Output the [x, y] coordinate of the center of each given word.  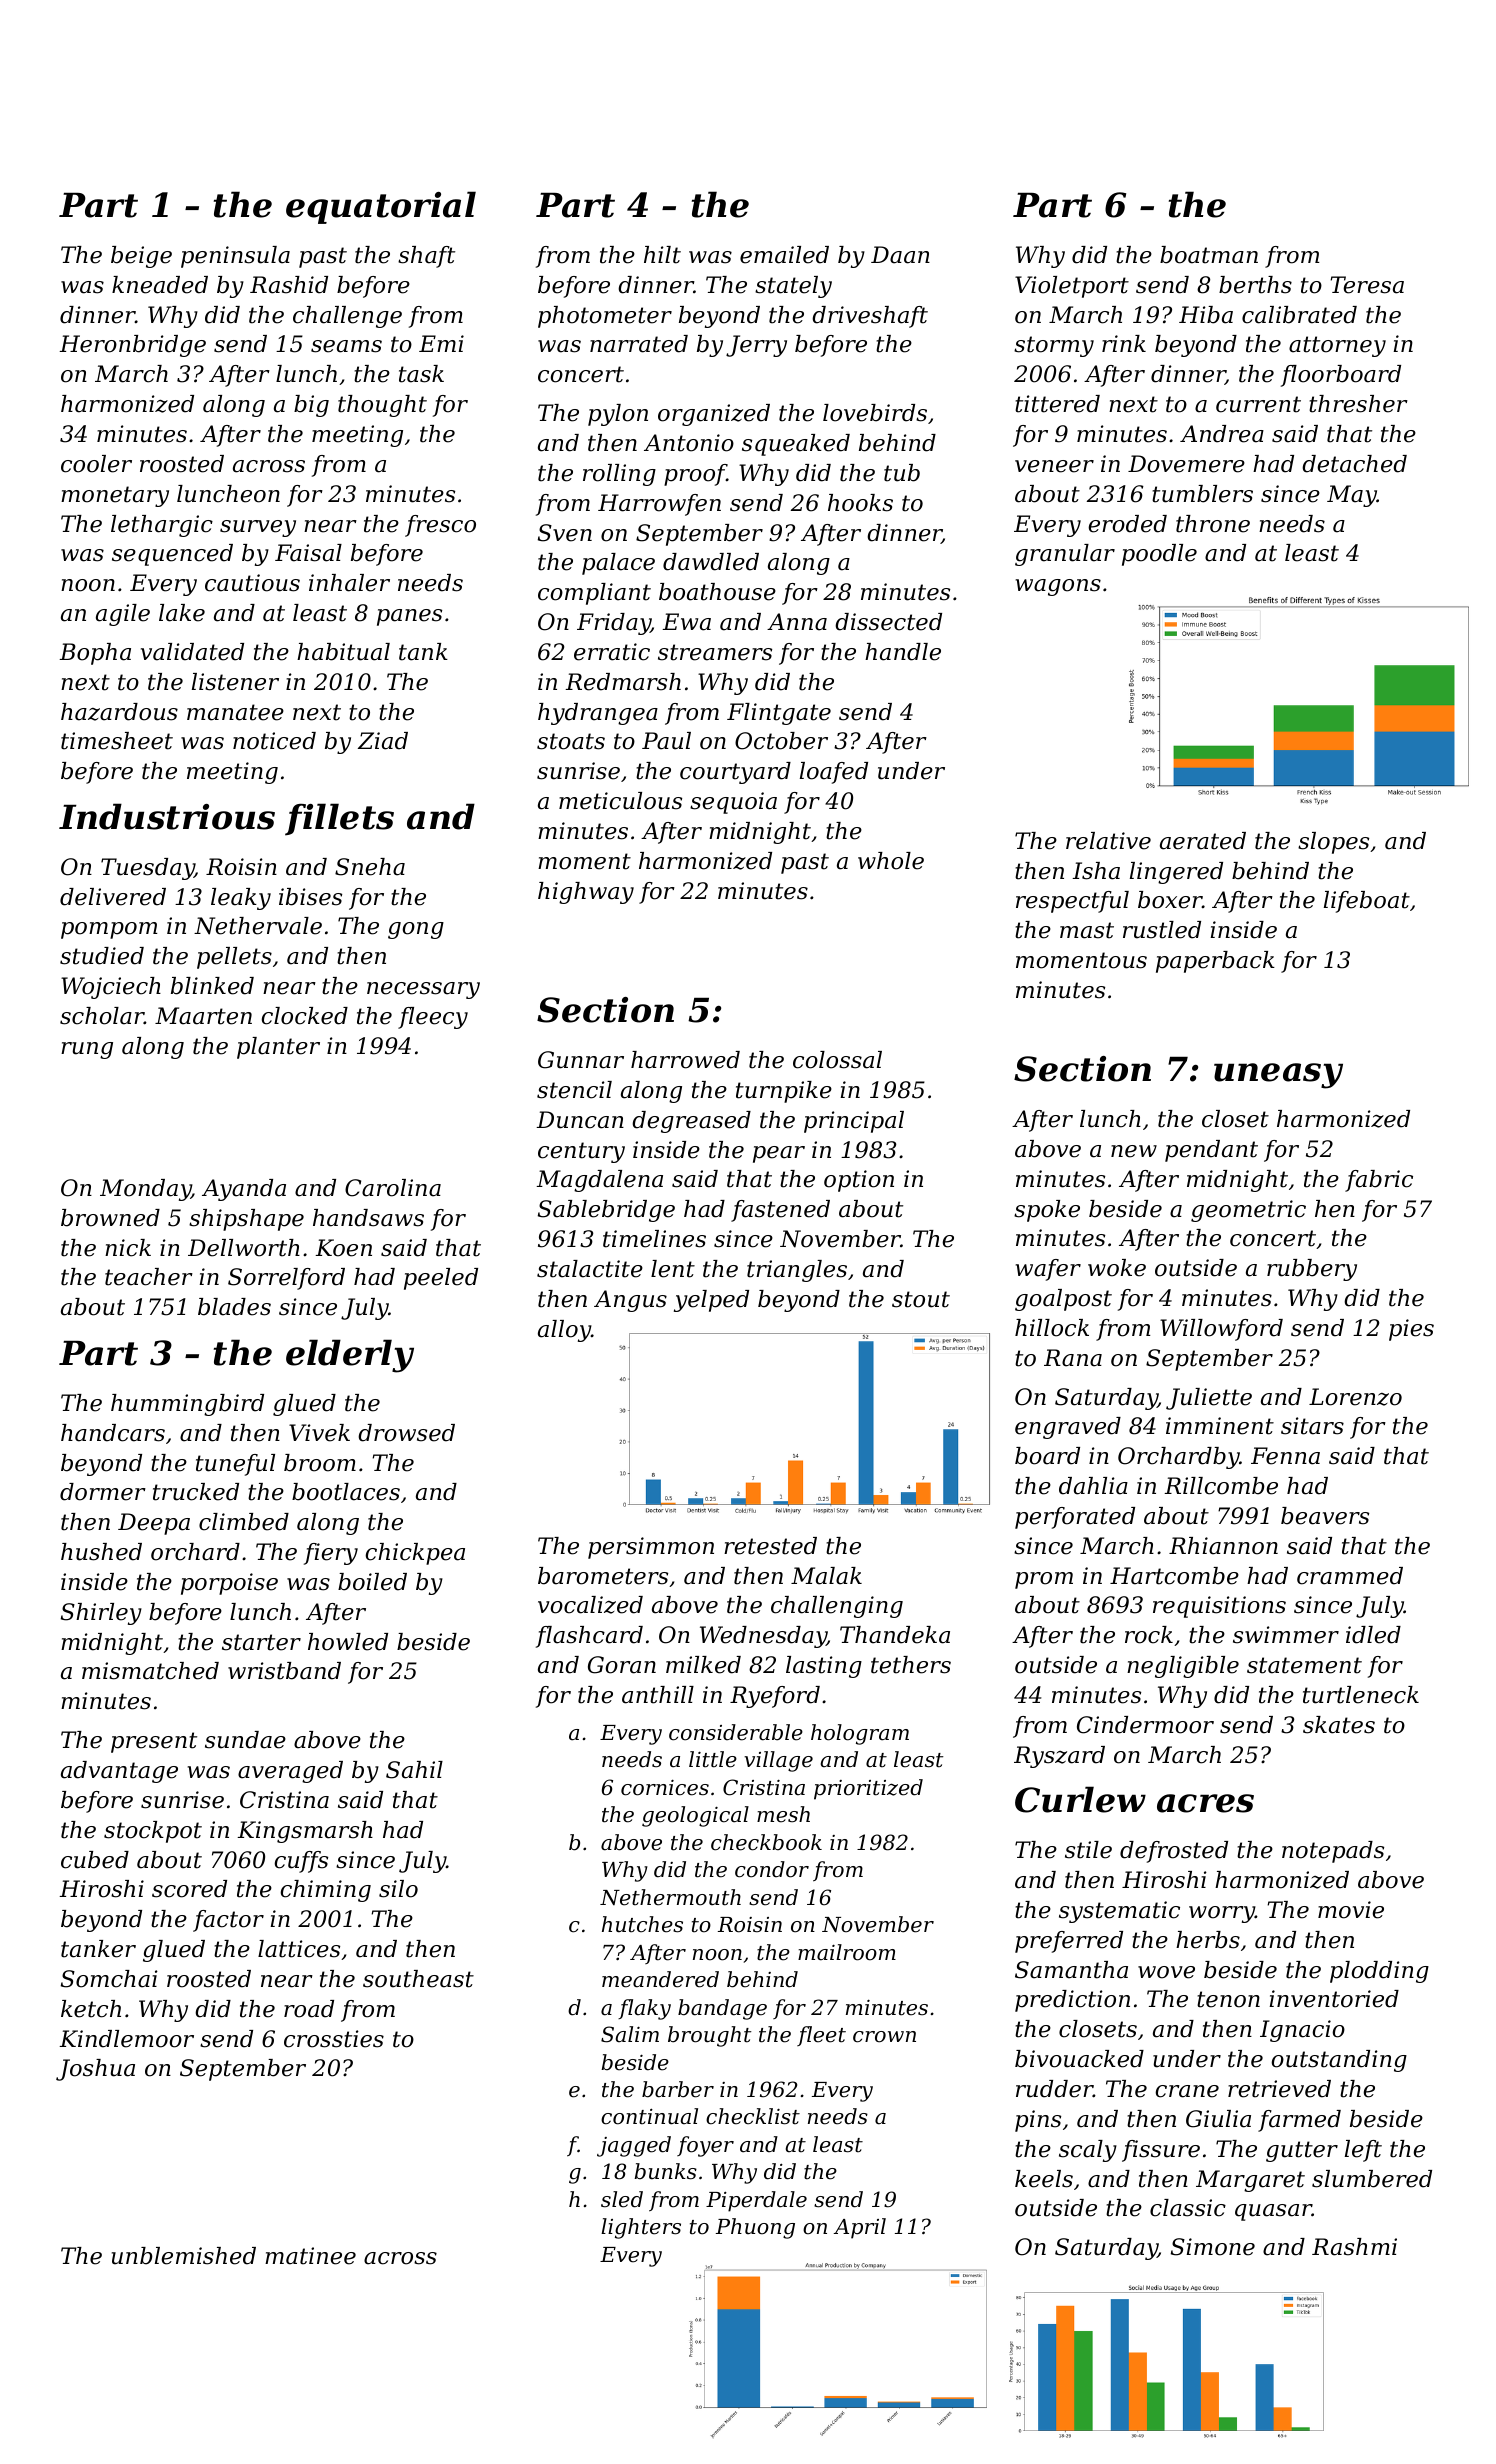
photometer [605, 317]
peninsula [235, 257]
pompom [109, 930]
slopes [1333, 843]
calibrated [1299, 315]
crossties [334, 2039]
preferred [1069, 1942]
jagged [634, 2146]
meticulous [620, 801]
